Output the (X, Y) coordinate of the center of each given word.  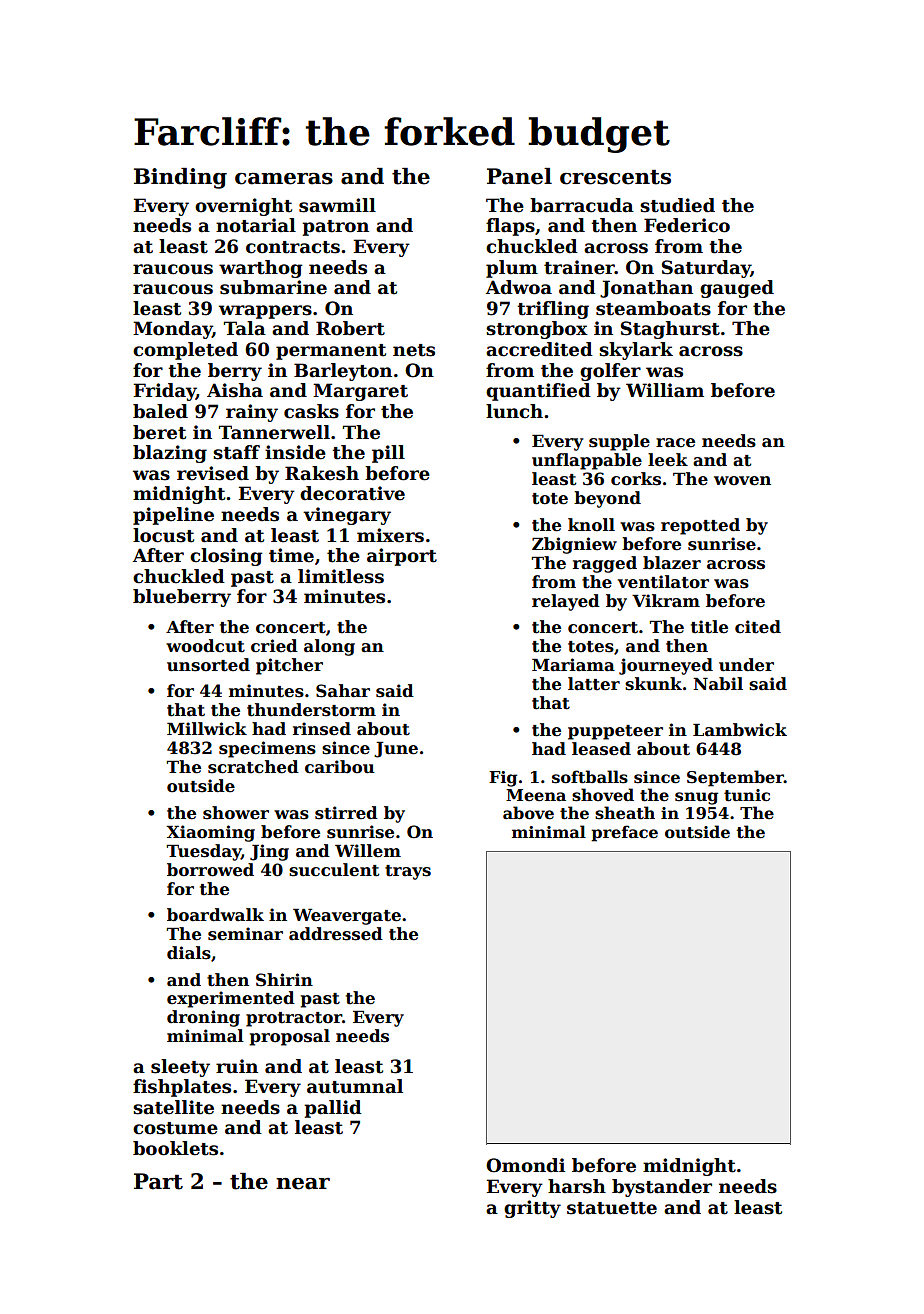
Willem (368, 851)
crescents (615, 177)
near (303, 1183)
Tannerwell (274, 432)
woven (742, 481)
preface (624, 833)
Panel (519, 176)
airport (402, 557)
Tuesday (204, 852)
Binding (180, 178)
